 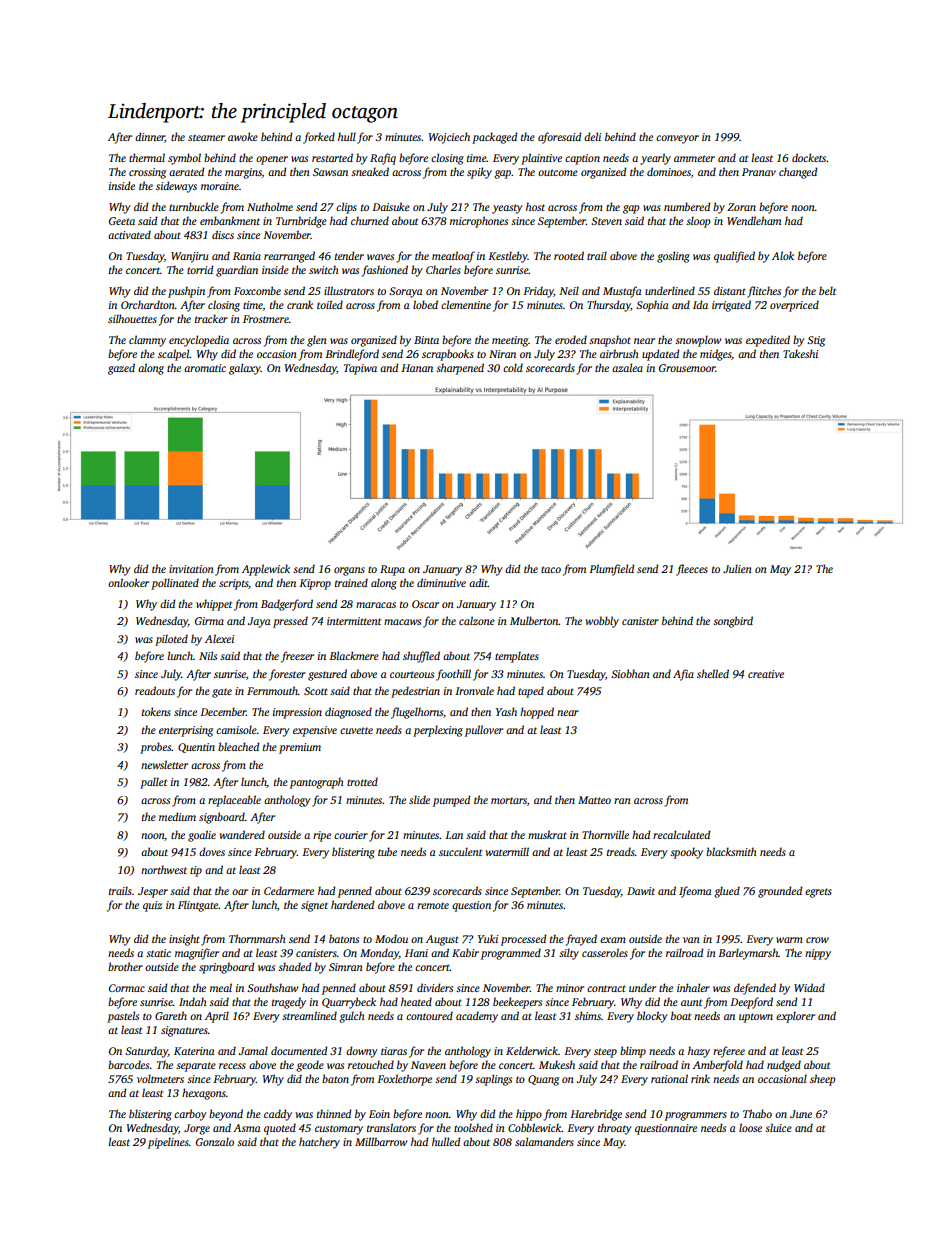 What do you see at coordinates (164, 869) in the screenshot?
I see `northwest` at bounding box center [164, 869].
